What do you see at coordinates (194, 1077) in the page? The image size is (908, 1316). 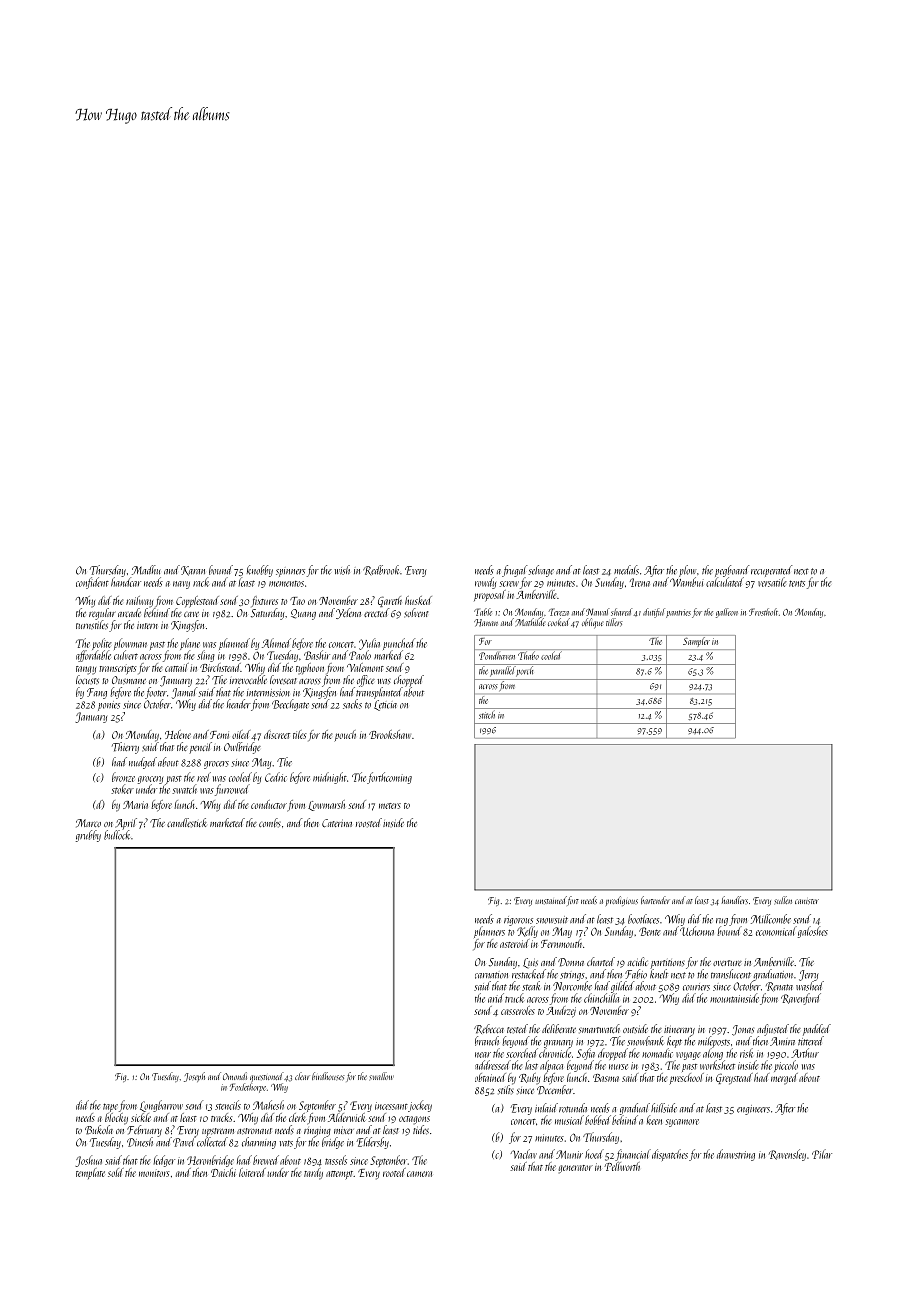 I see `Joseph` at bounding box center [194, 1077].
